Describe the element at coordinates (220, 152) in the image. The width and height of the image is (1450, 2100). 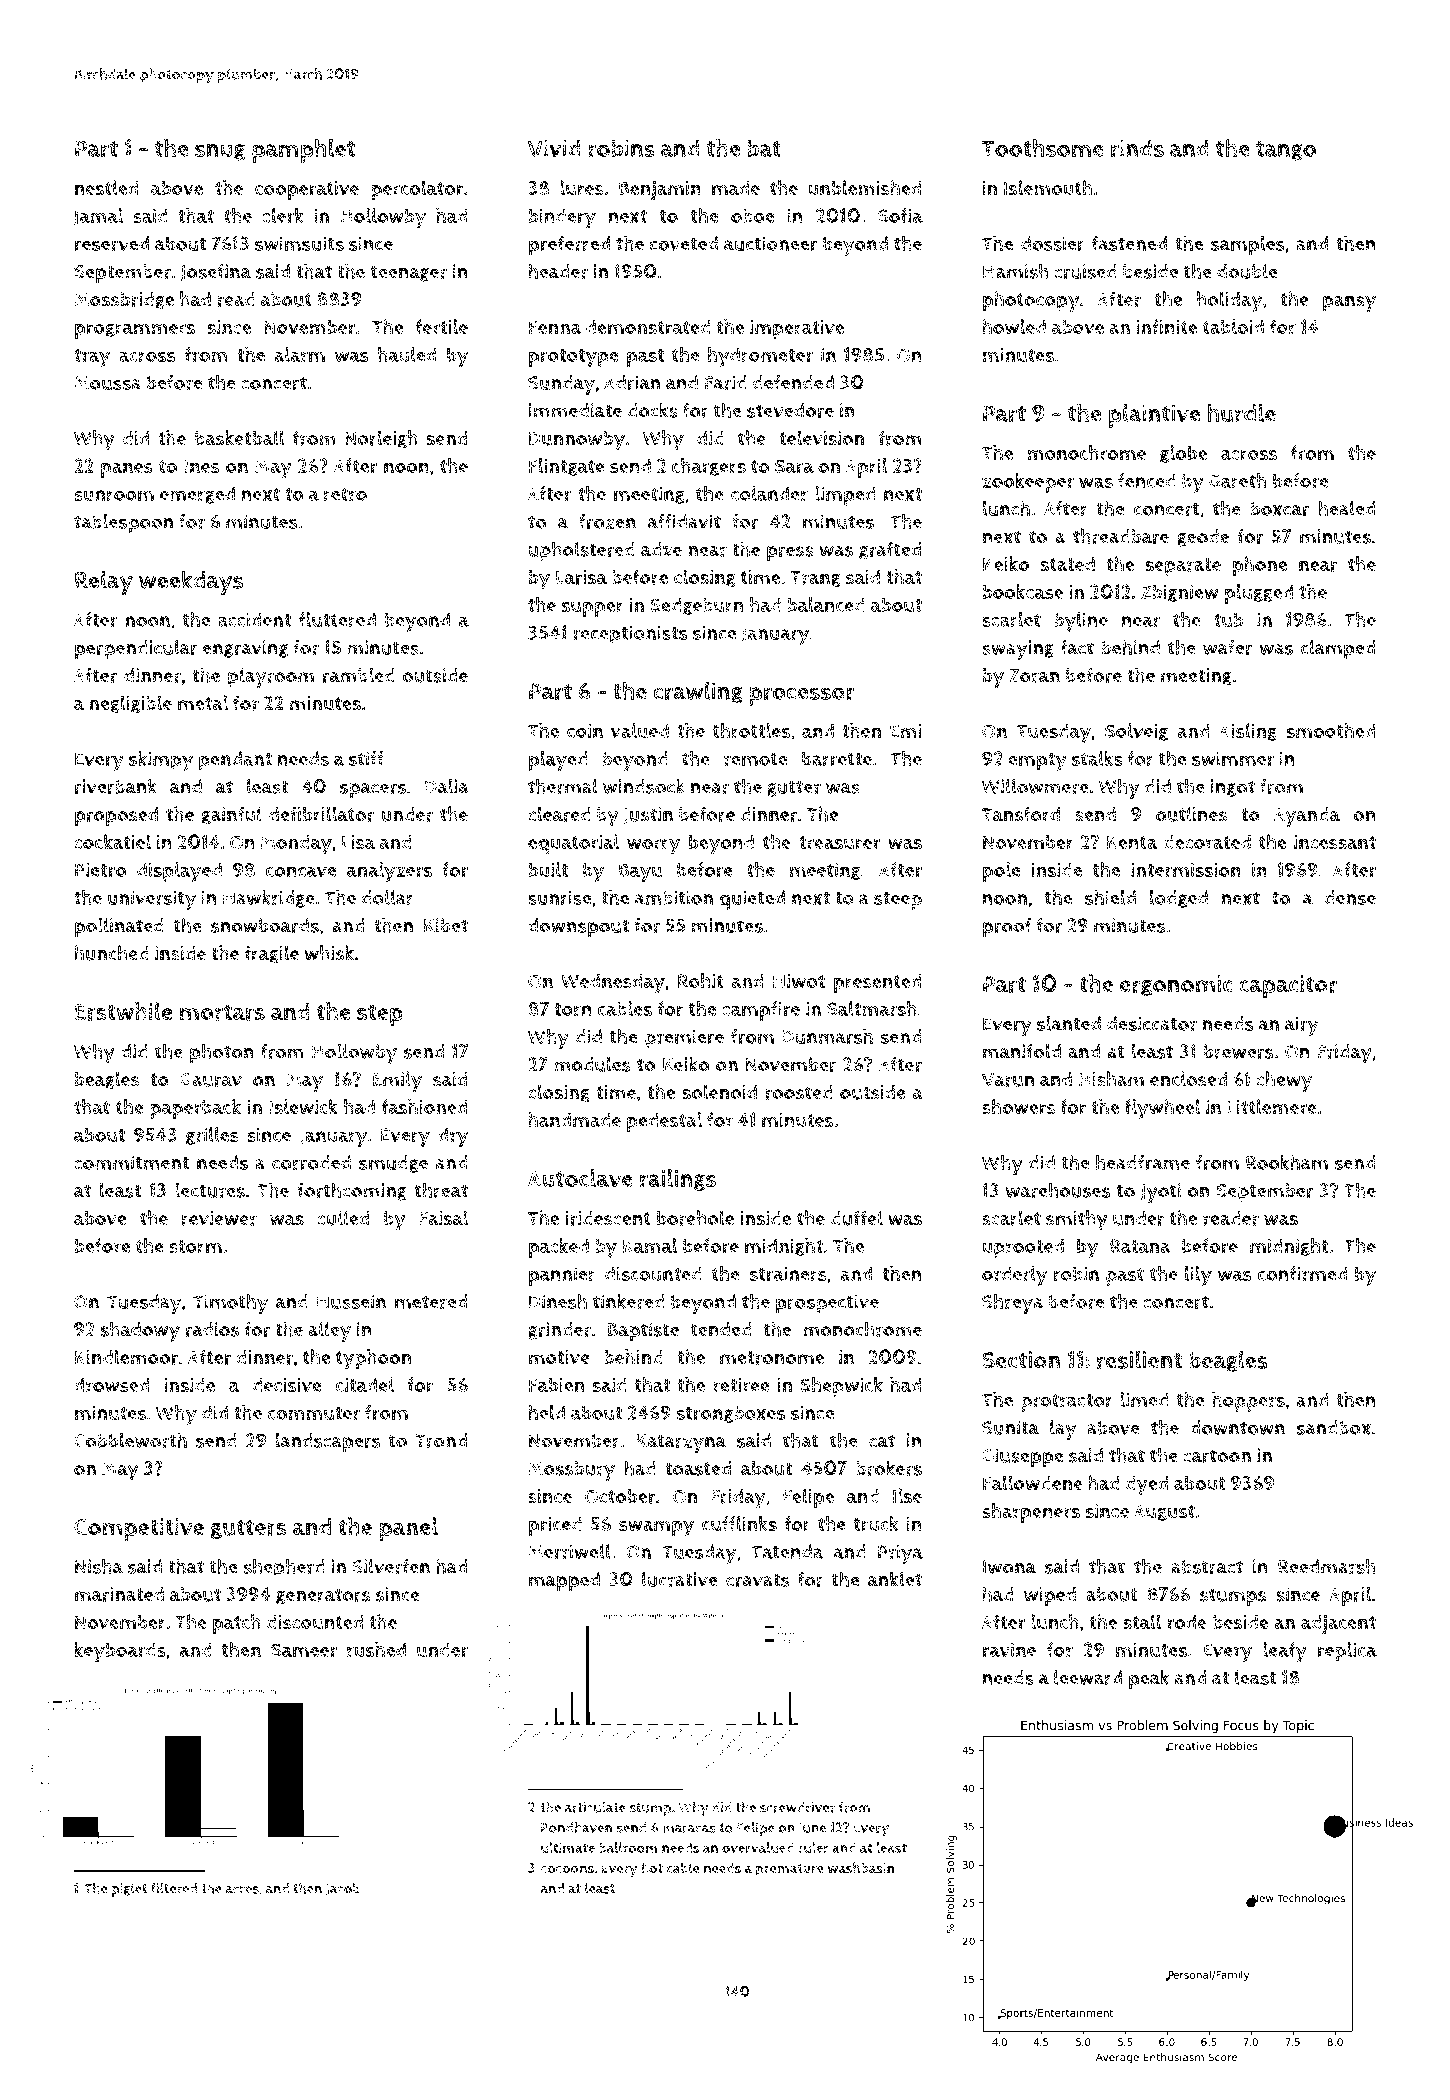
I see `snug` at that location.
